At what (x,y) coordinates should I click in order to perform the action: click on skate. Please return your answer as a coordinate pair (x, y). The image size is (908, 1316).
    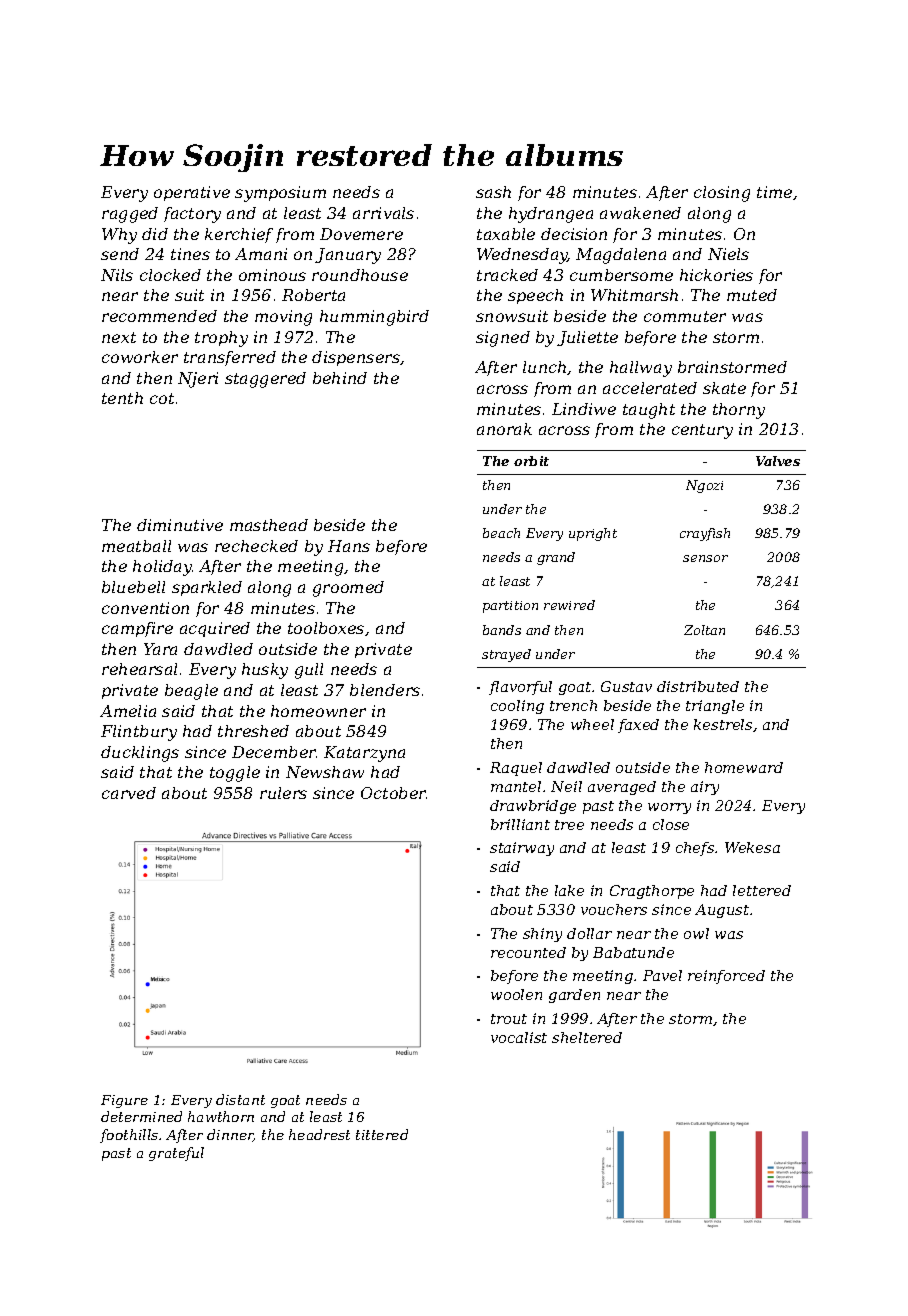
    Looking at the image, I should click on (724, 388).
